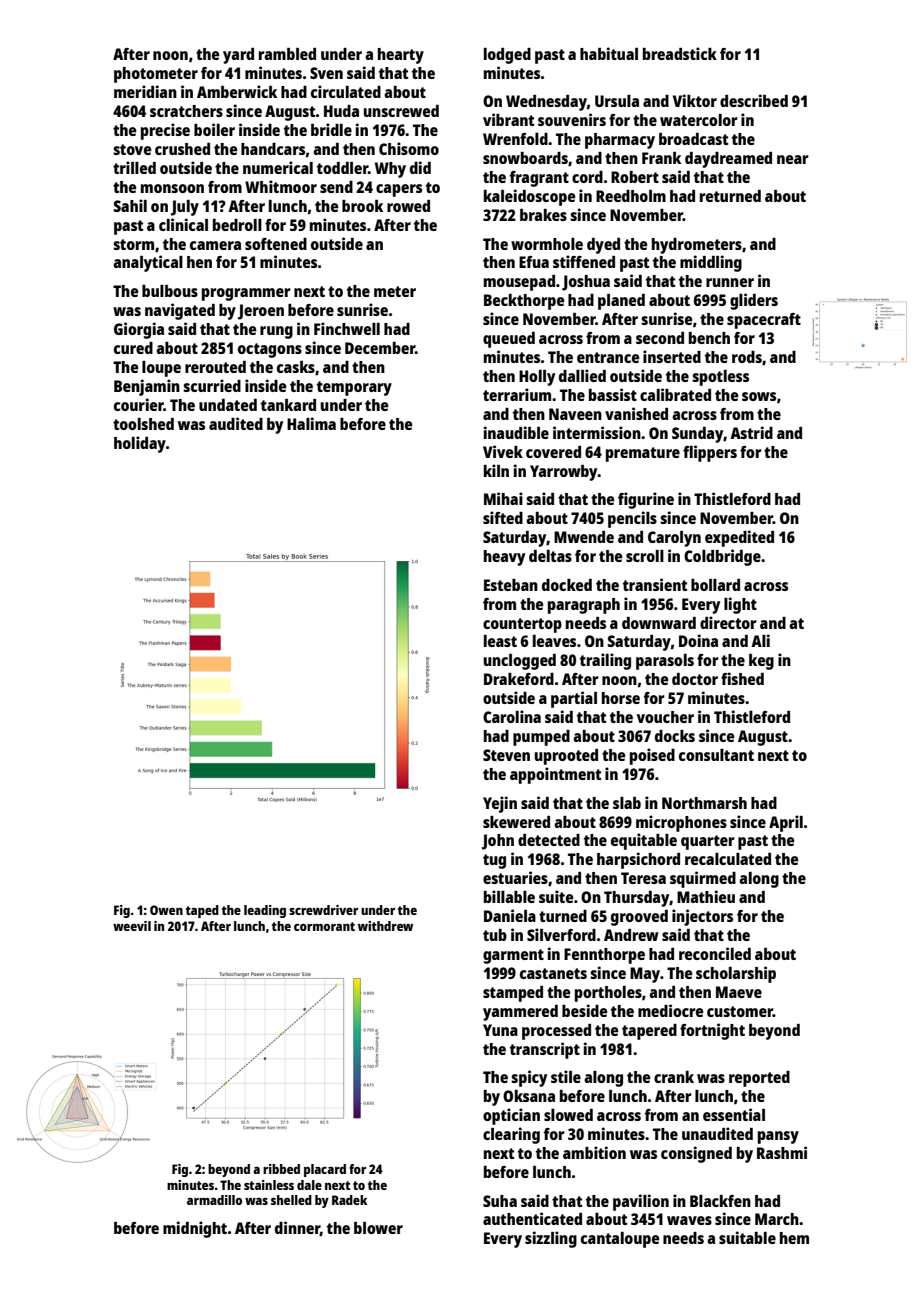 The width and height of the screenshot is (924, 1308). Describe the element at coordinates (287, 54) in the screenshot. I see `rambled` at that location.
